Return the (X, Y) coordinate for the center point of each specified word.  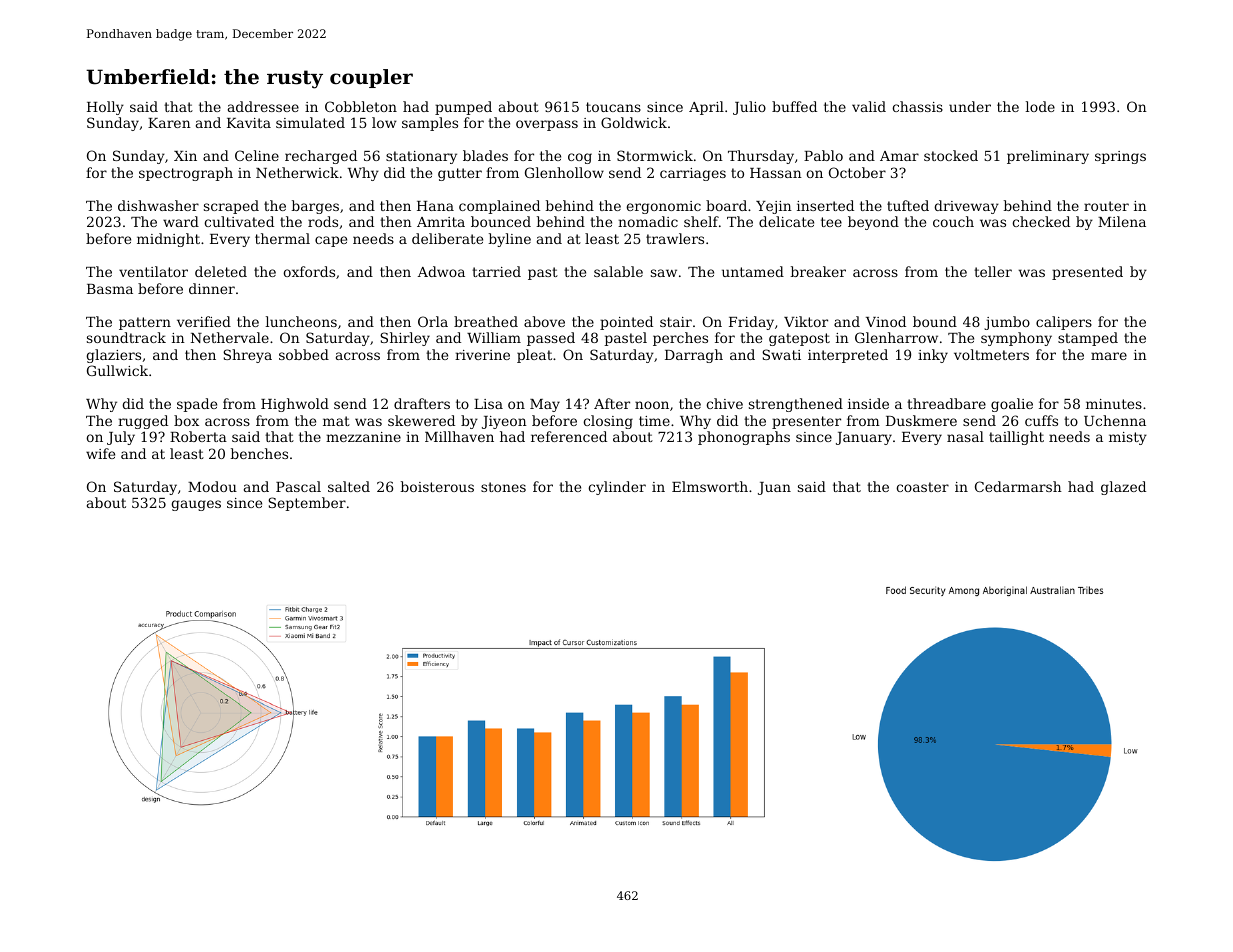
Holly (105, 108)
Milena (1122, 221)
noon (652, 405)
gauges (196, 505)
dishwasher (158, 205)
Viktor (806, 321)
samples (430, 124)
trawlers (675, 238)
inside (868, 403)
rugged (143, 422)
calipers (1064, 323)
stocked (951, 155)
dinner (212, 288)
